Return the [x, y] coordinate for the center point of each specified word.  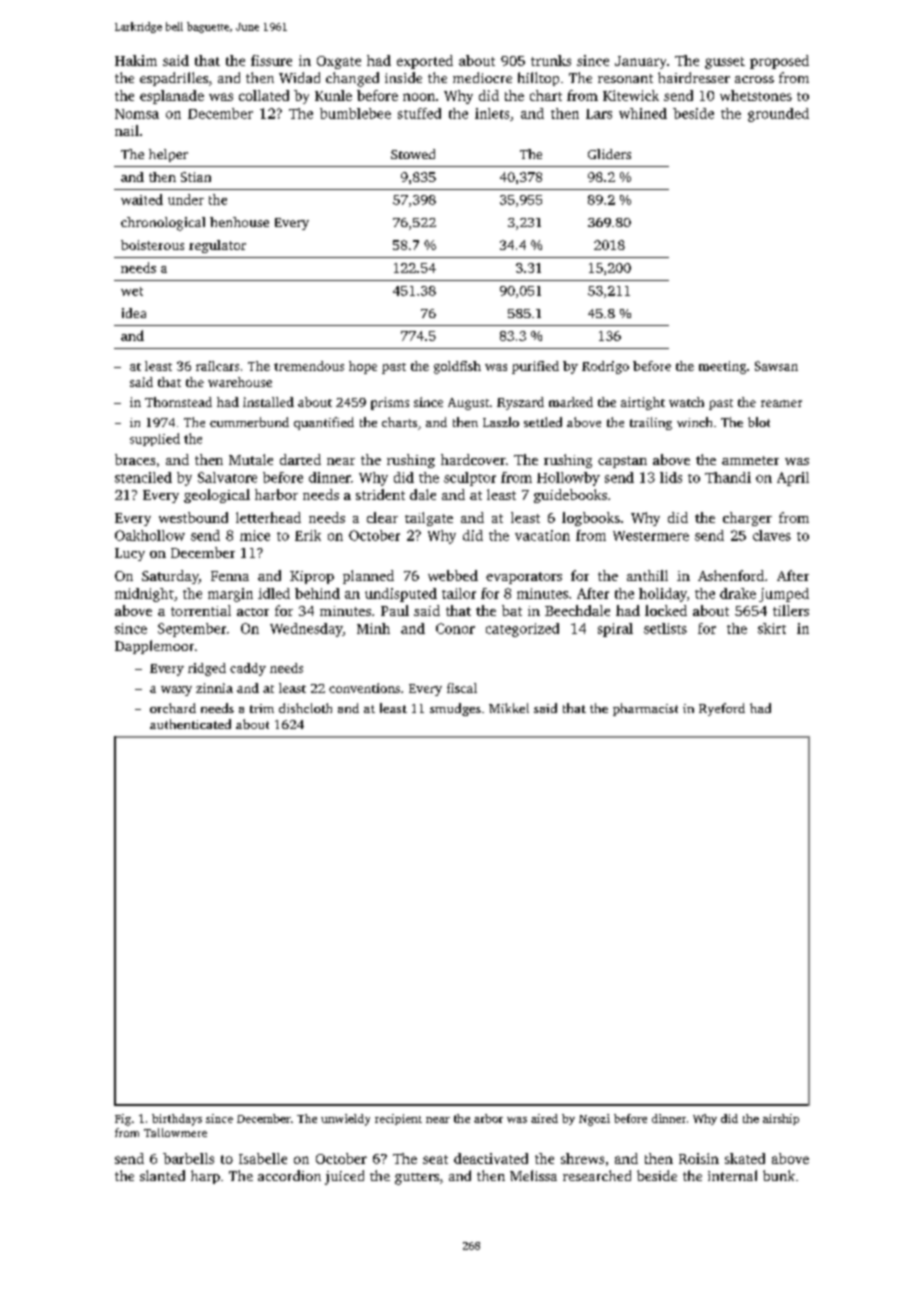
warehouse [240, 382]
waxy [176, 691]
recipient [398, 1119]
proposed [779, 62]
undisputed [401, 595]
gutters [417, 1179]
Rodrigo [605, 367]
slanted [162, 1175]
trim [262, 708]
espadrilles [174, 79]
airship [781, 1119]
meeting [722, 367]
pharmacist [645, 709]
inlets [492, 113]
